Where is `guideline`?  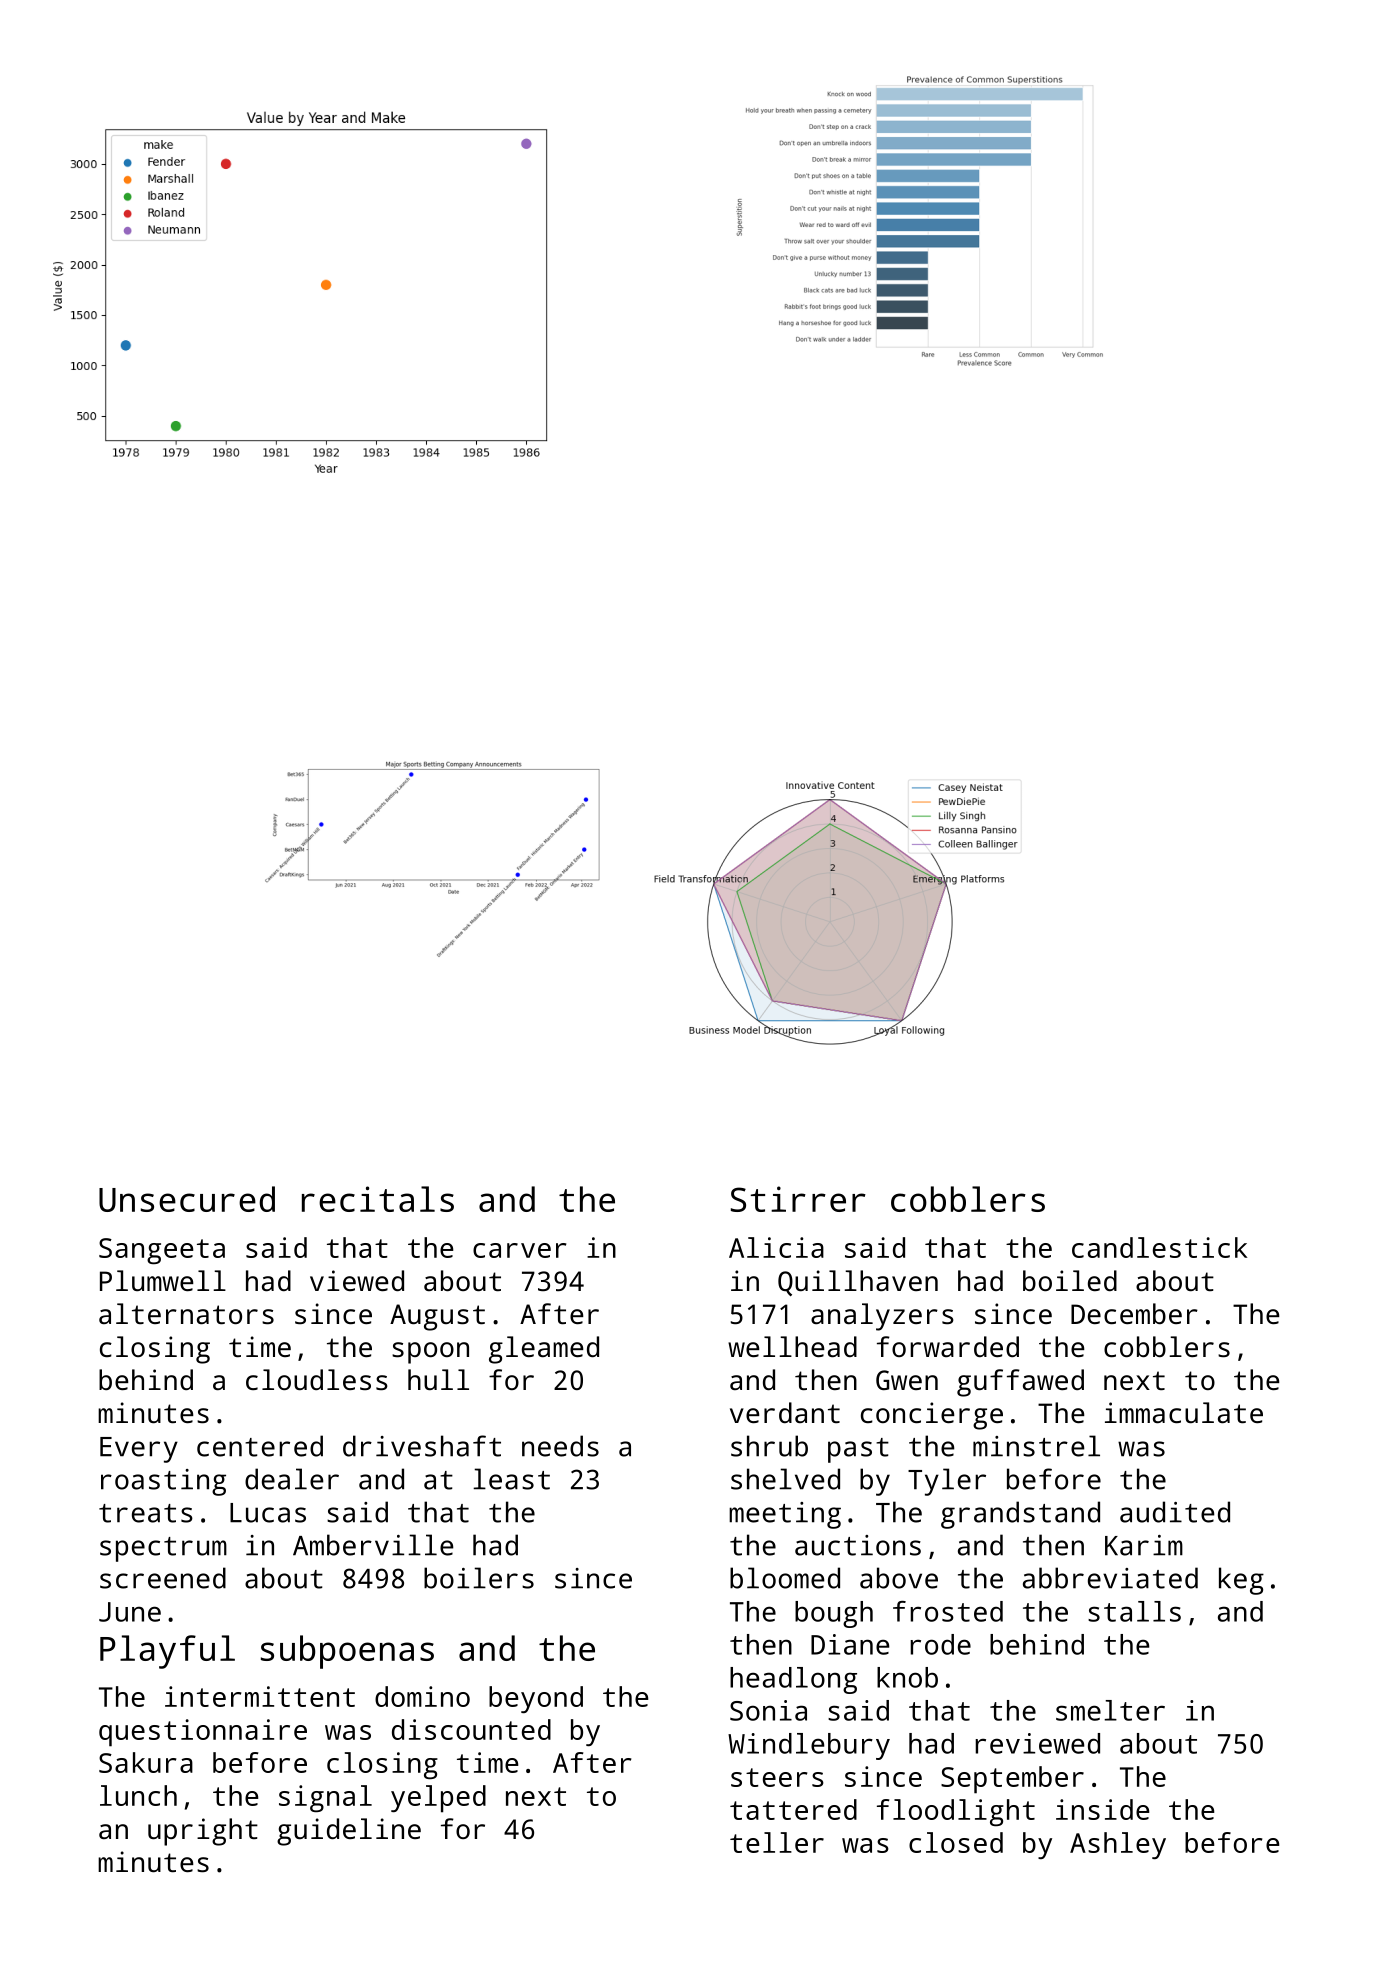
guideline is located at coordinates (349, 1832).
